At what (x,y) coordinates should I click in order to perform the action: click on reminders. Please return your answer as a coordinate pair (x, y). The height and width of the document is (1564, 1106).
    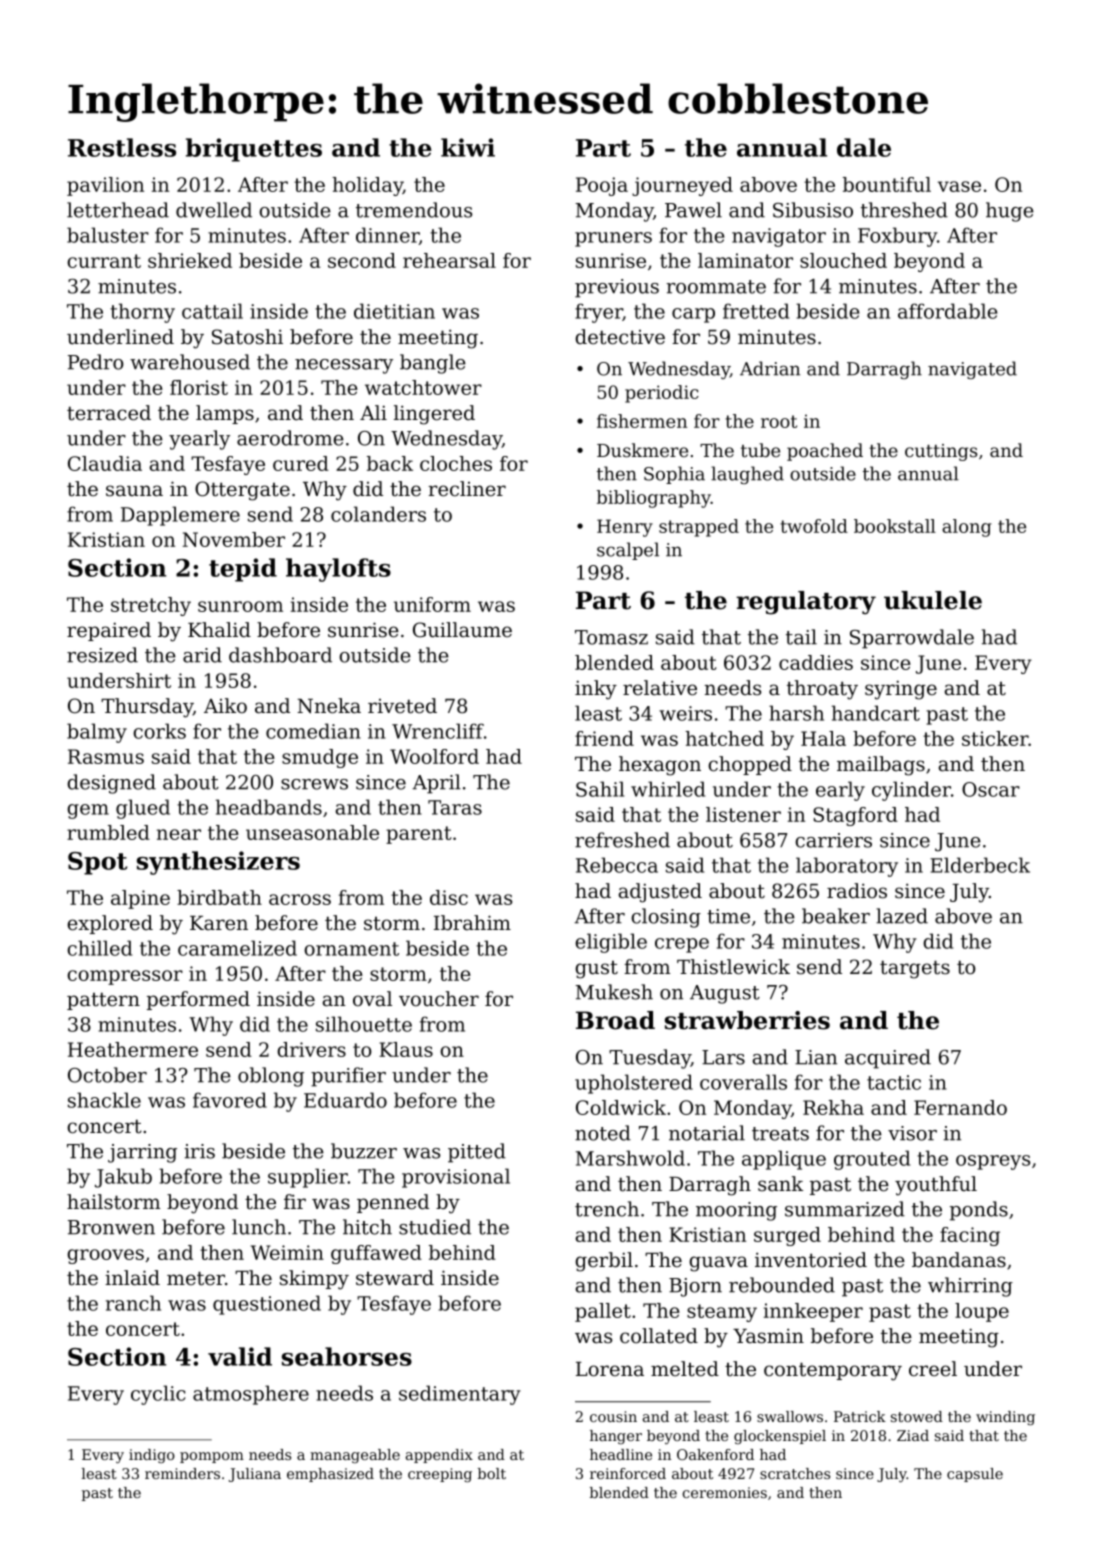
    Looking at the image, I should click on (182, 1473).
